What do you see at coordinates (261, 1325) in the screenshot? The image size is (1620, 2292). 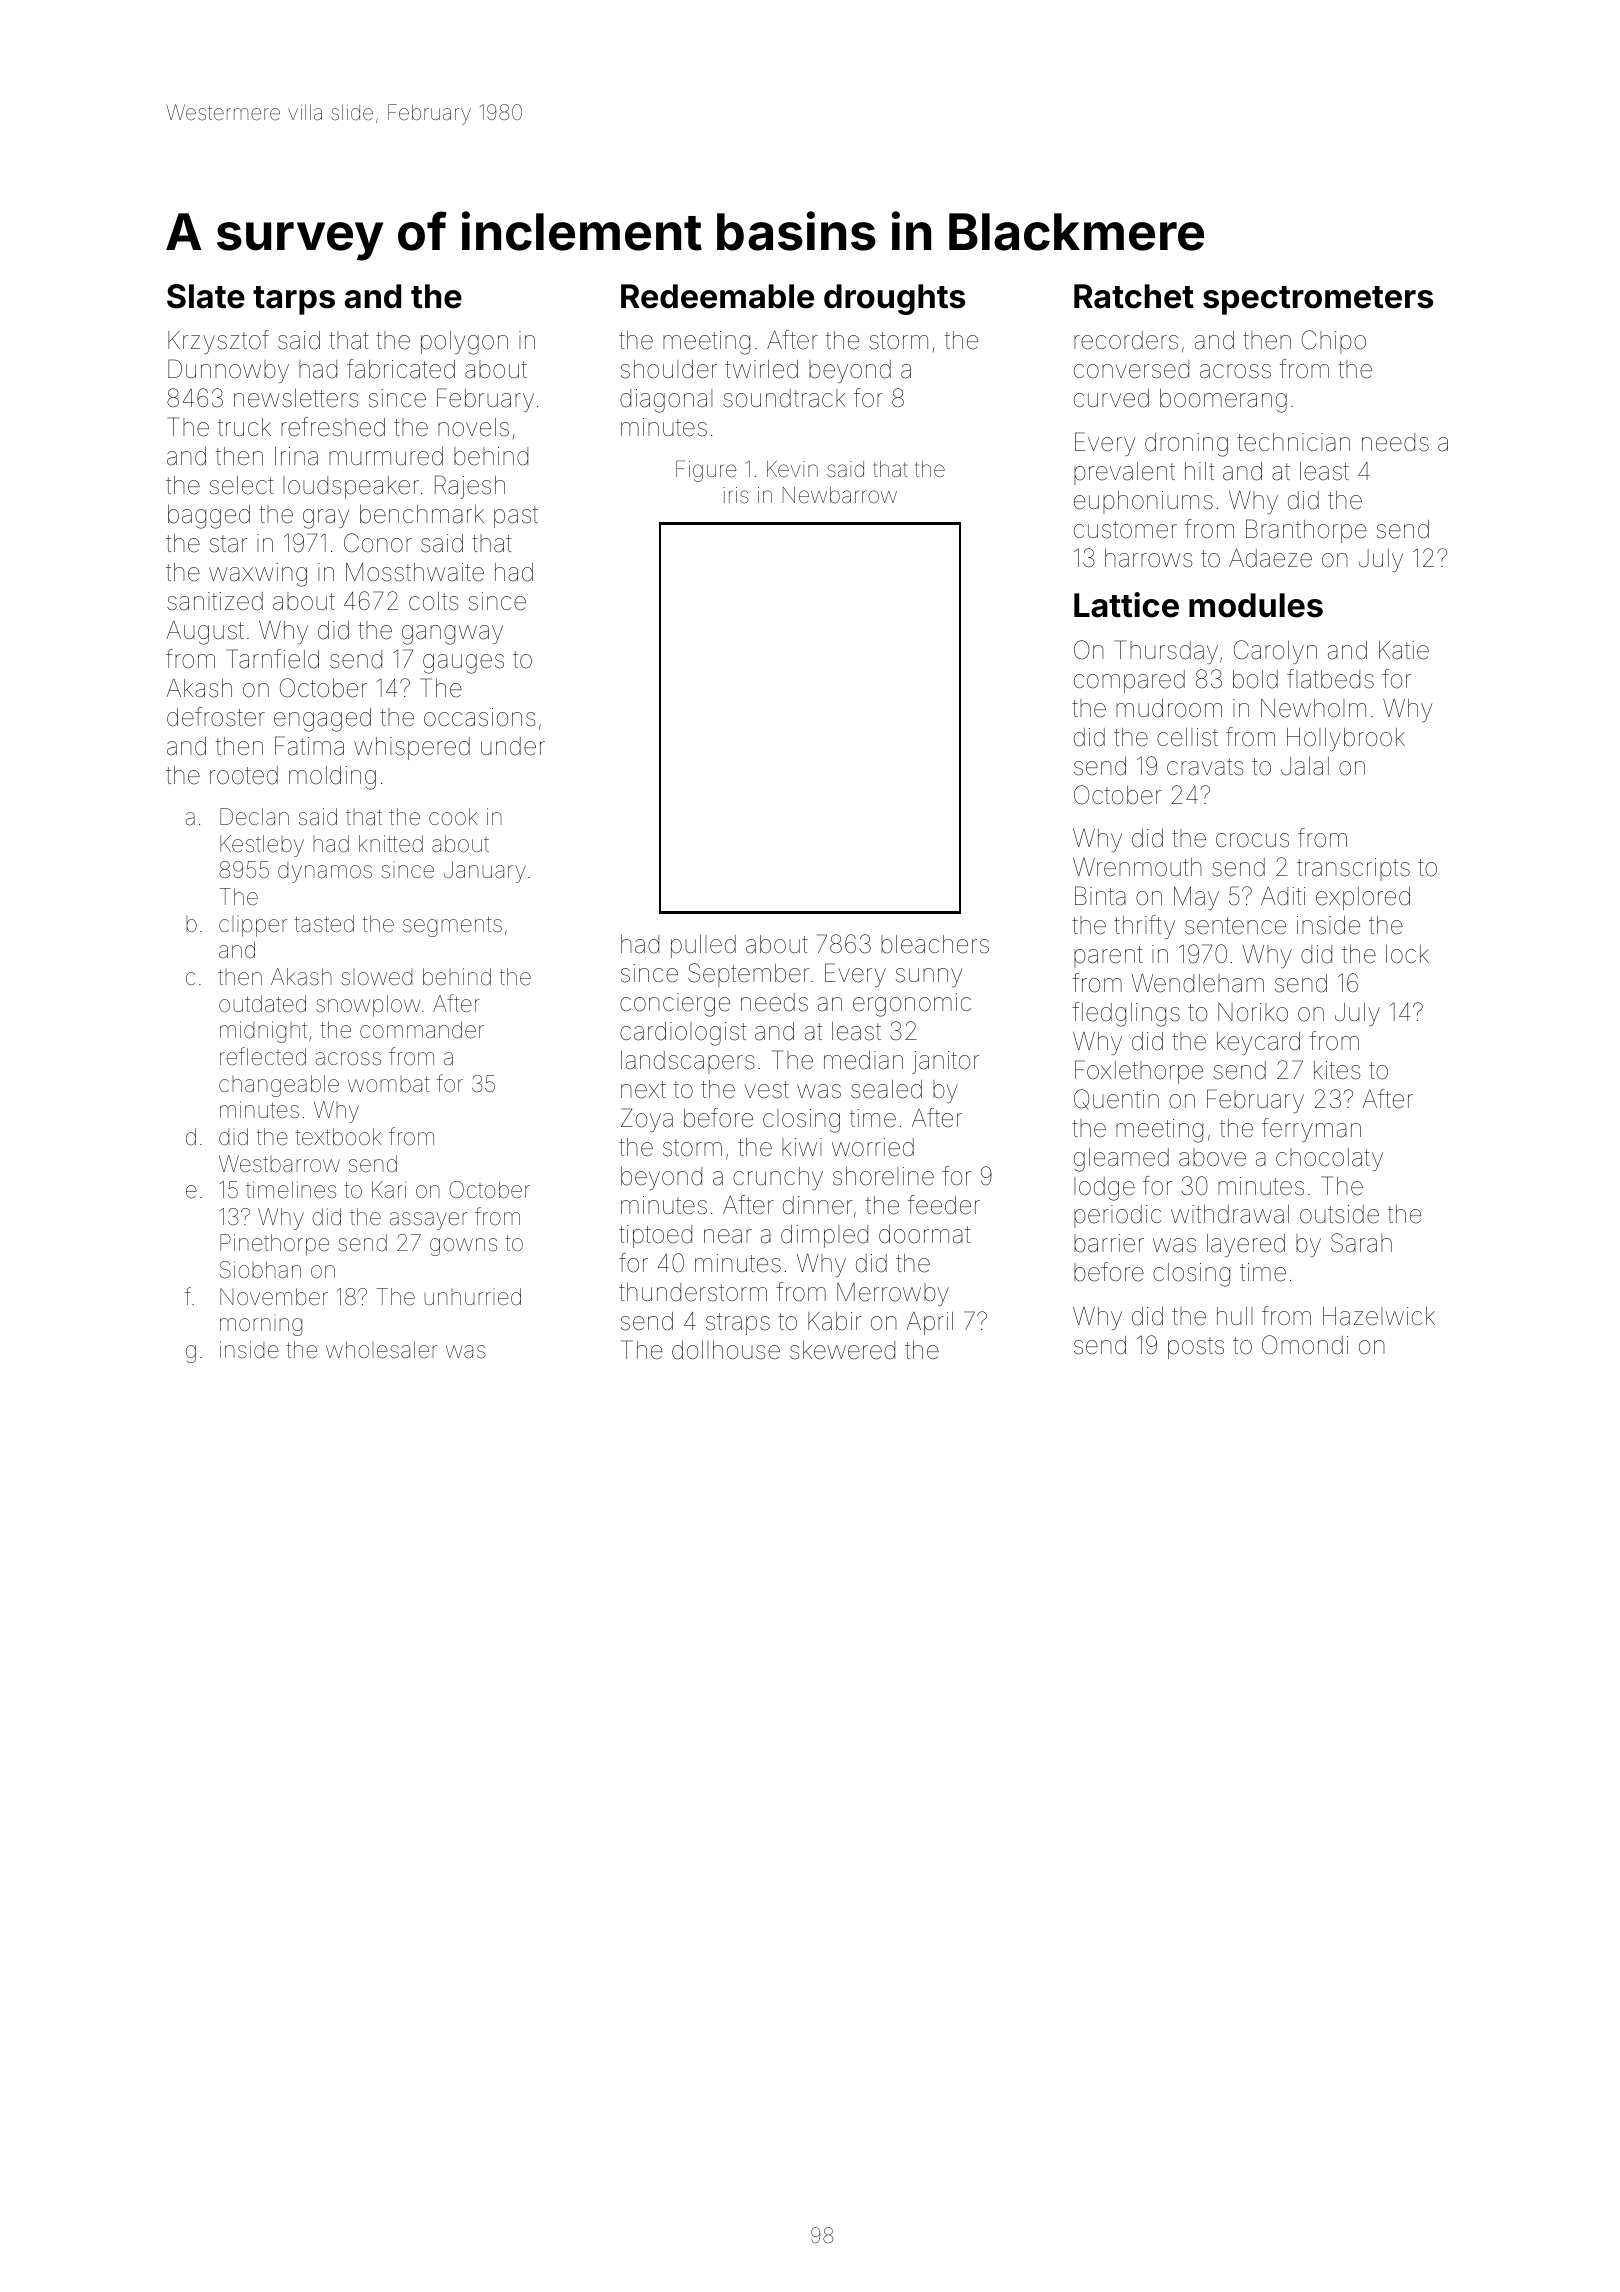 I see `morning` at bounding box center [261, 1325].
